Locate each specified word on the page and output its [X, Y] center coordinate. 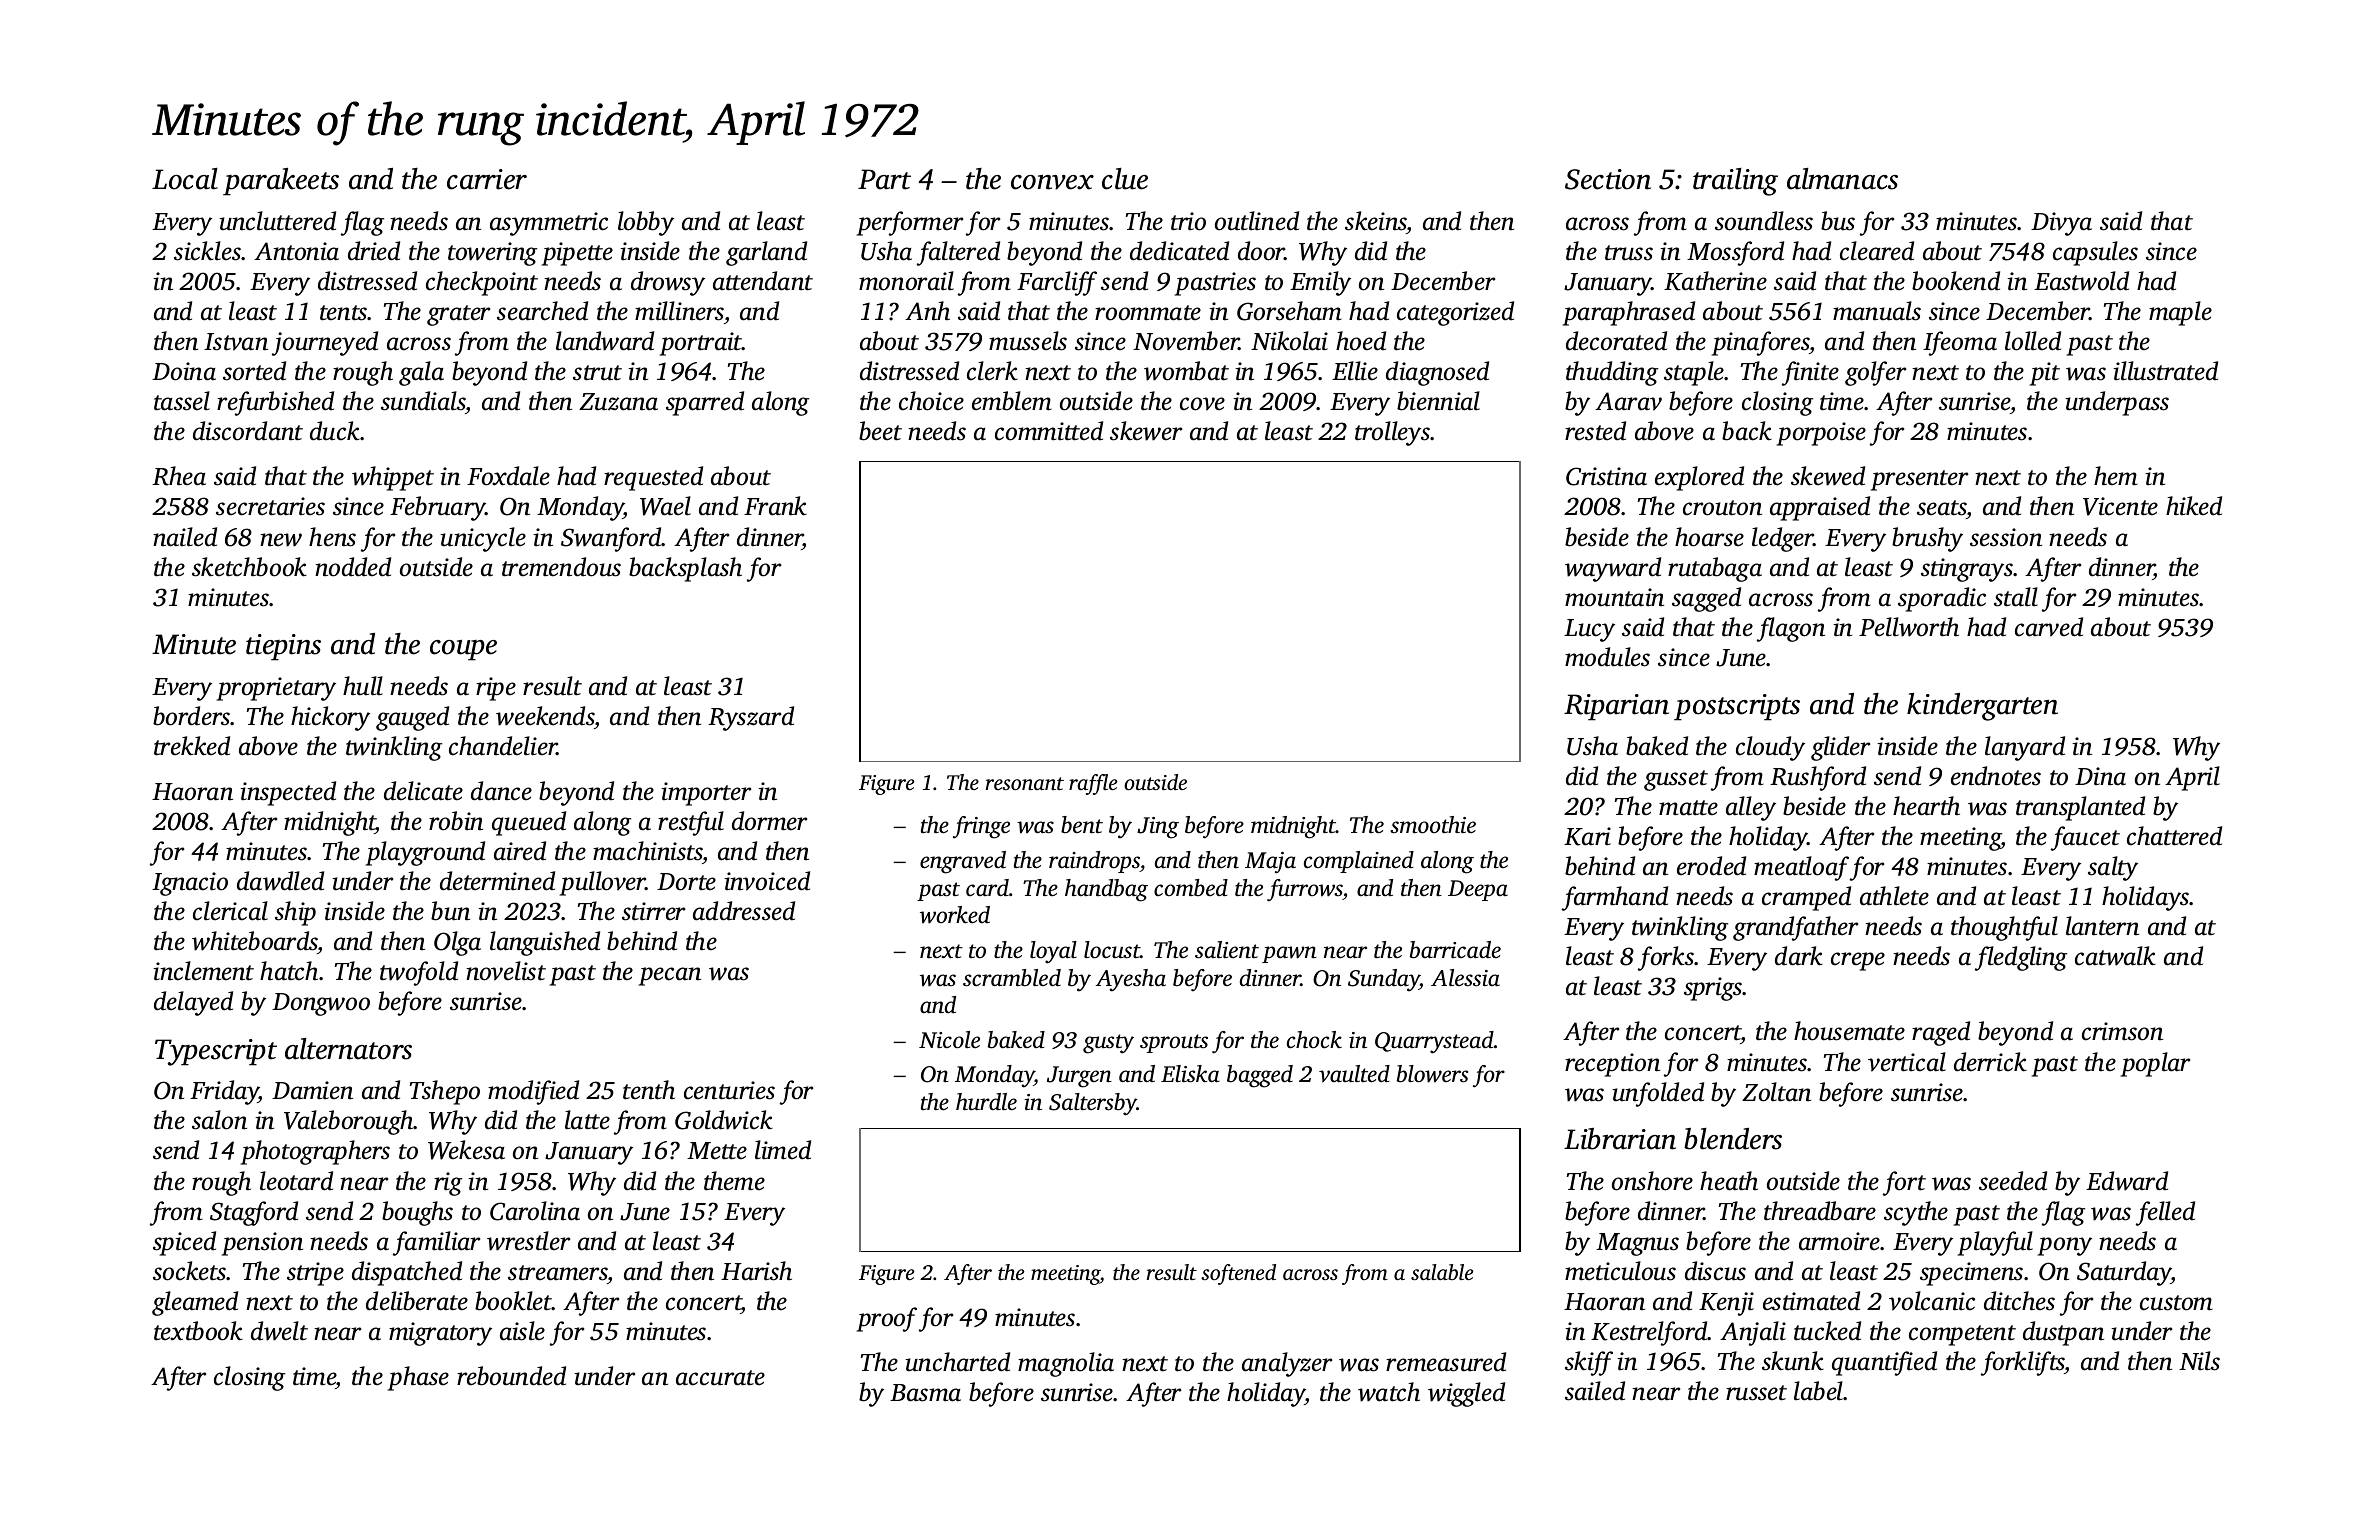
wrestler [528, 1241]
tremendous [561, 567]
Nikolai [1289, 341]
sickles [208, 251]
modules [1607, 657]
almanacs [1842, 179]
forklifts [2023, 1363]
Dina [2100, 776]
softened [1238, 1274]
